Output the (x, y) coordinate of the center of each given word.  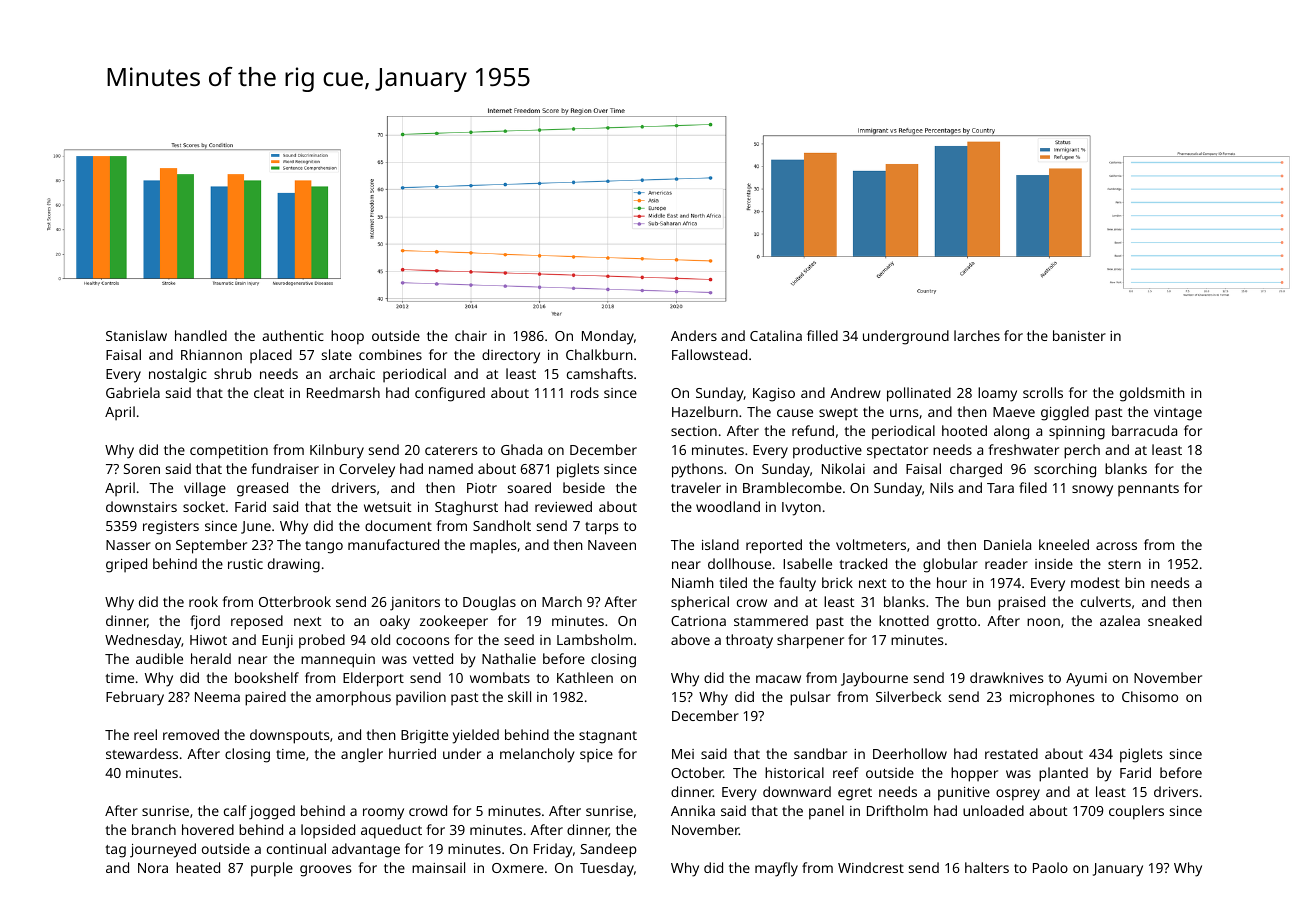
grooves (326, 871)
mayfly (776, 869)
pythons (697, 470)
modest (1095, 582)
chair (471, 335)
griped (126, 565)
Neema (217, 697)
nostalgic (178, 375)
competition (229, 452)
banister (1079, 335)
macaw (778, 679)
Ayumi (1086, 680)
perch (1082, 451)
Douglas (489, 603)
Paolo (1050, 867)
